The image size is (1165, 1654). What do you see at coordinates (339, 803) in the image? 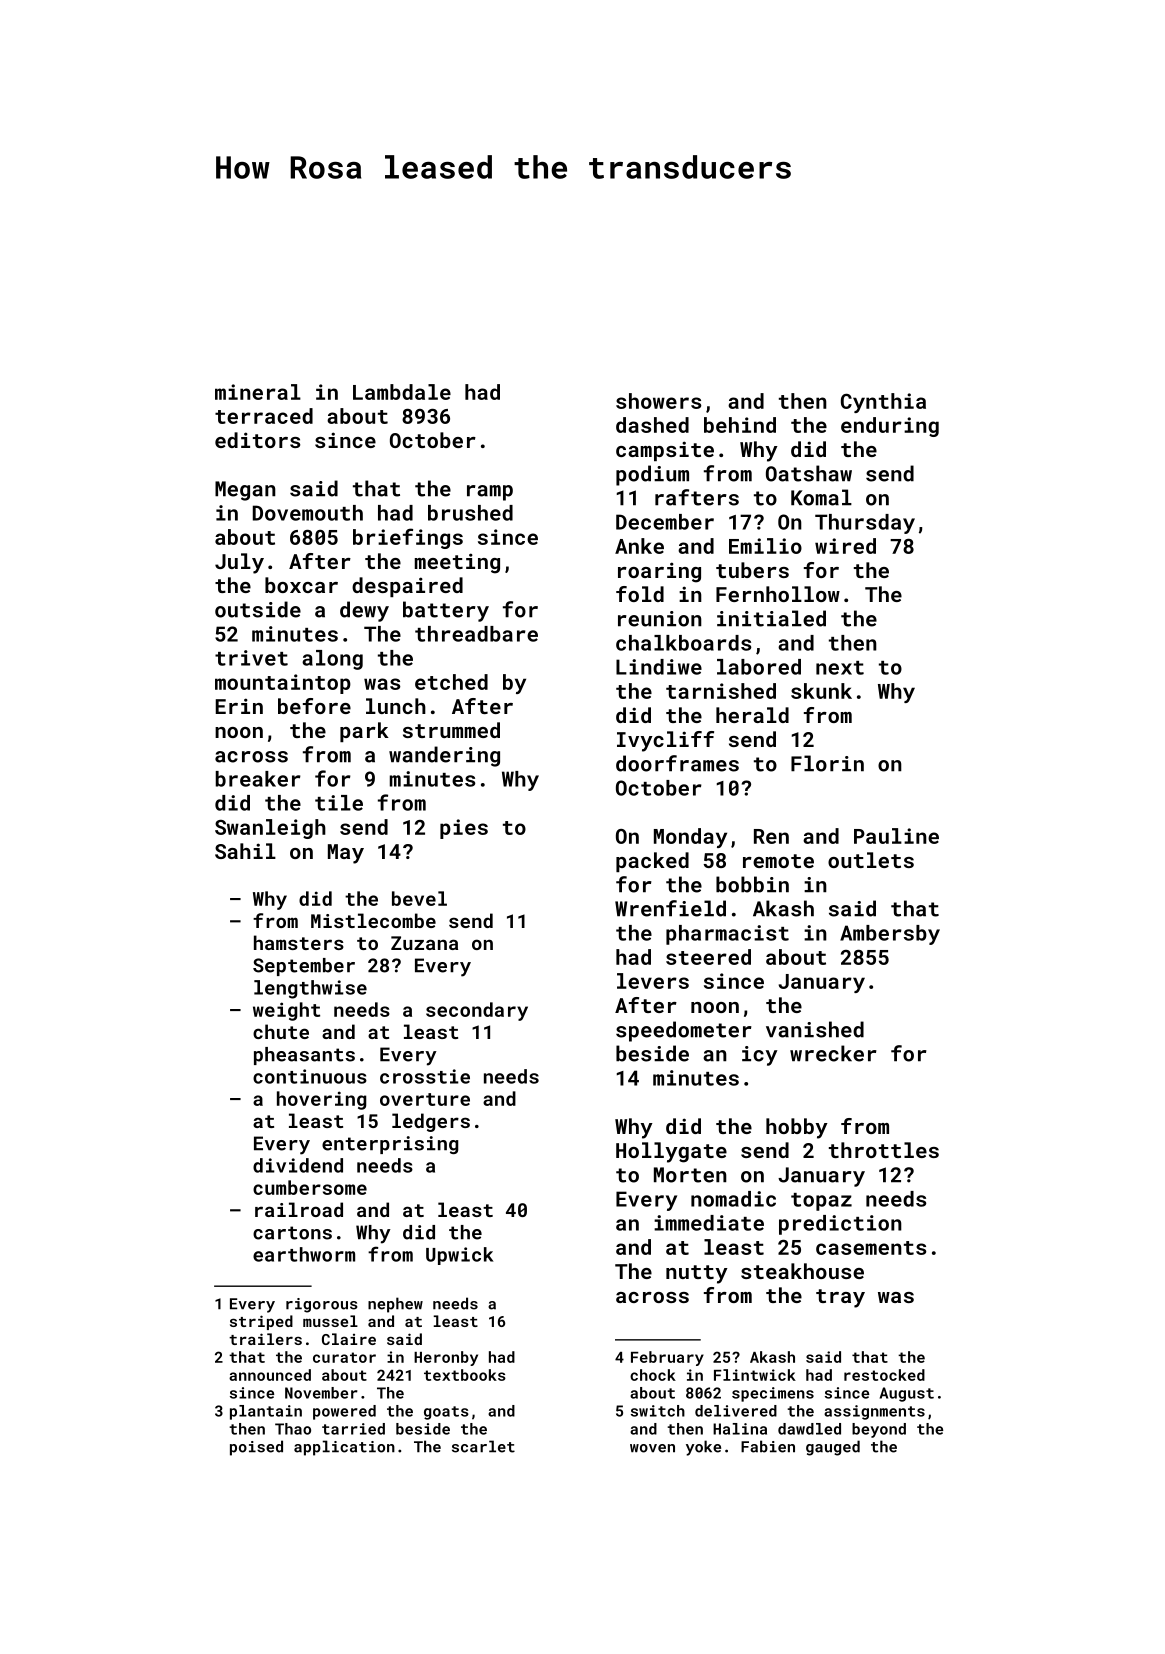
I see `tile` at bounding box center [339, 803].
